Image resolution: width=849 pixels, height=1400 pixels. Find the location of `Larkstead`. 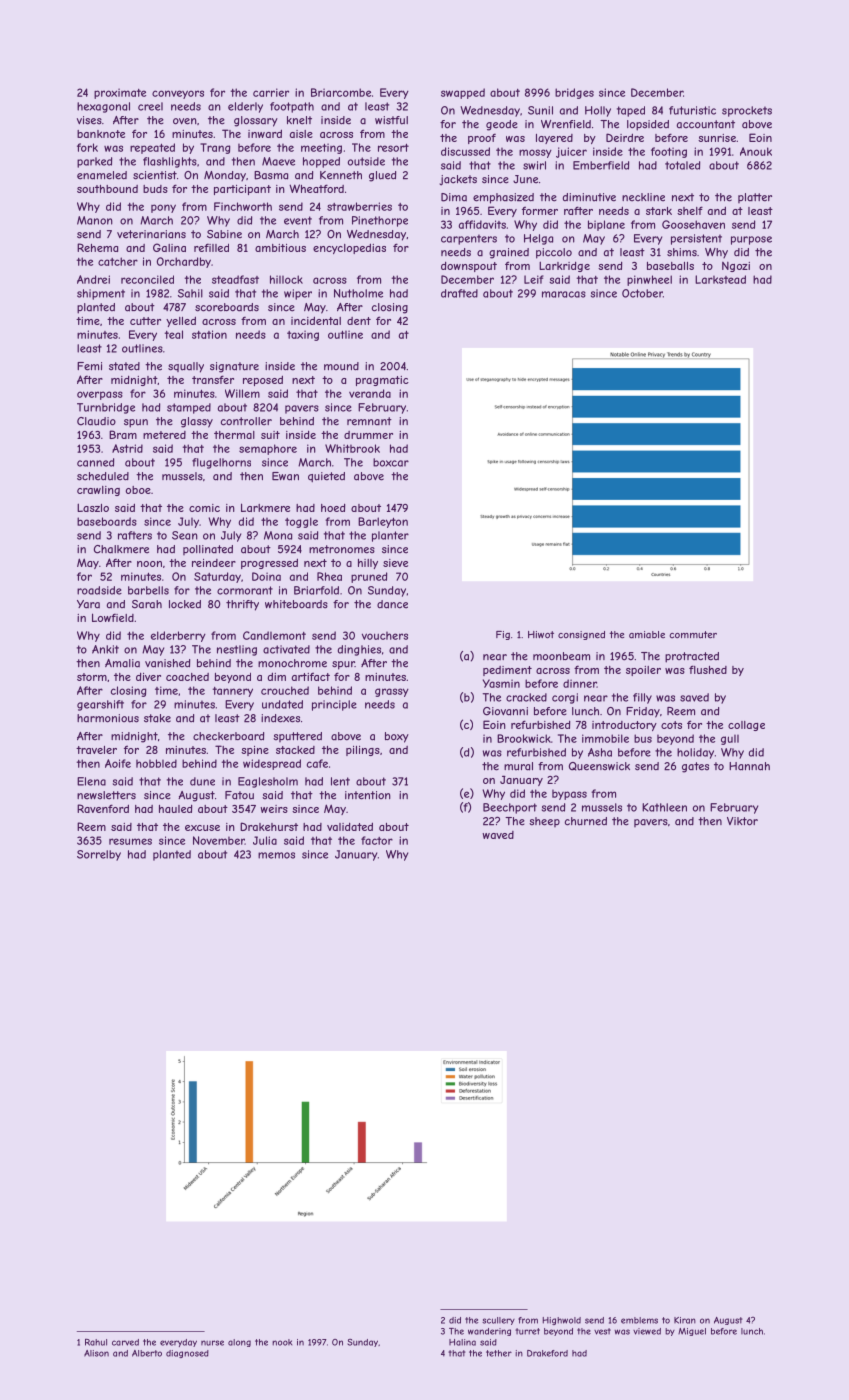

Larkstead is located at coordinates (720, 279).
